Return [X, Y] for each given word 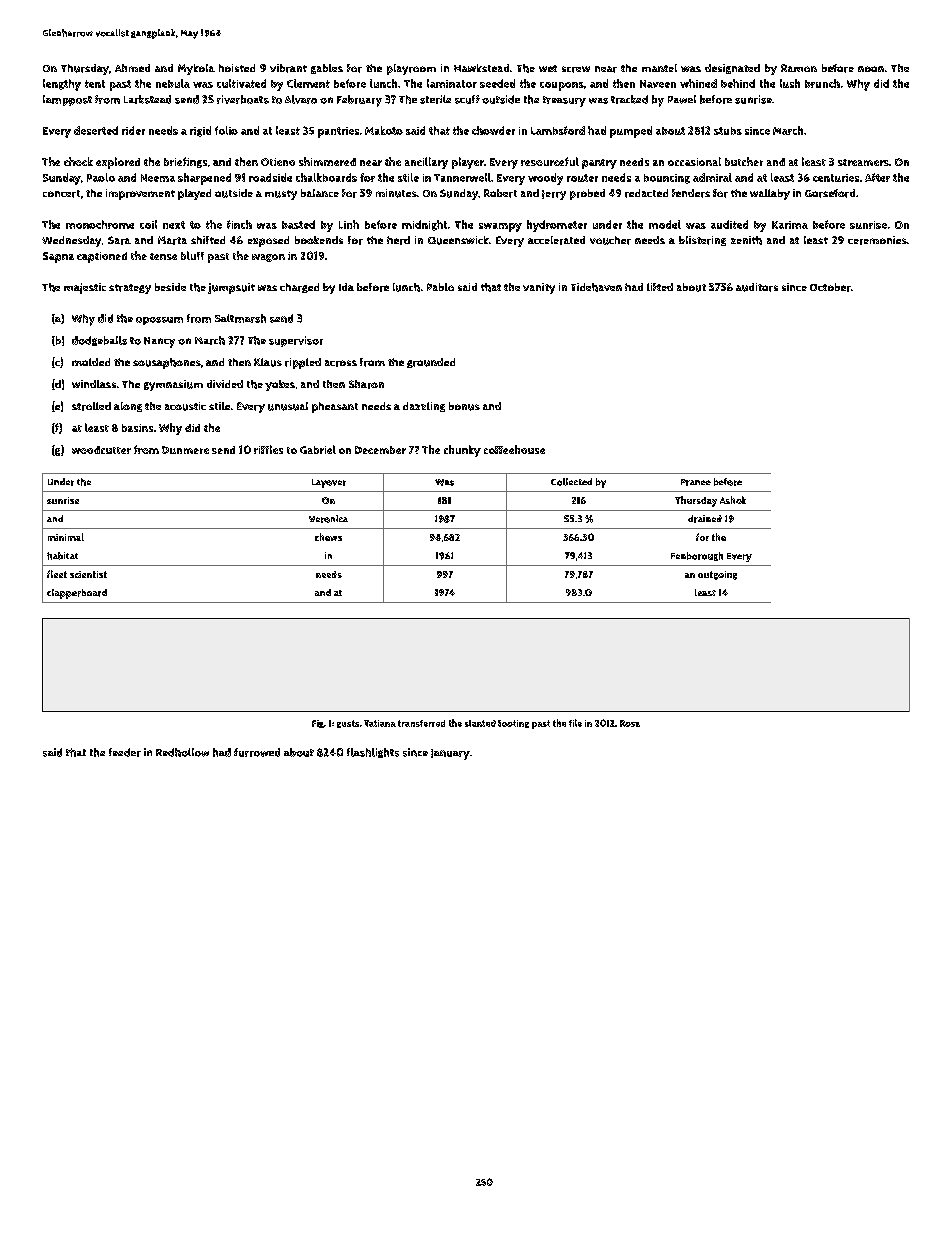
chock [78, 161]
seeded [497, 83]
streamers [863, 162]
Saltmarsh [240, 318]
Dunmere [185, 450]
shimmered [327, 161]
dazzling [424, 407]
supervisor [296, 341]
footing [513, 724]
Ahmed [132, 68]
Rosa [630, 723]
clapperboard [77, 594]
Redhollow [182, 752]
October [830, 287]
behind [738, 83]
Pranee [696, 482]
